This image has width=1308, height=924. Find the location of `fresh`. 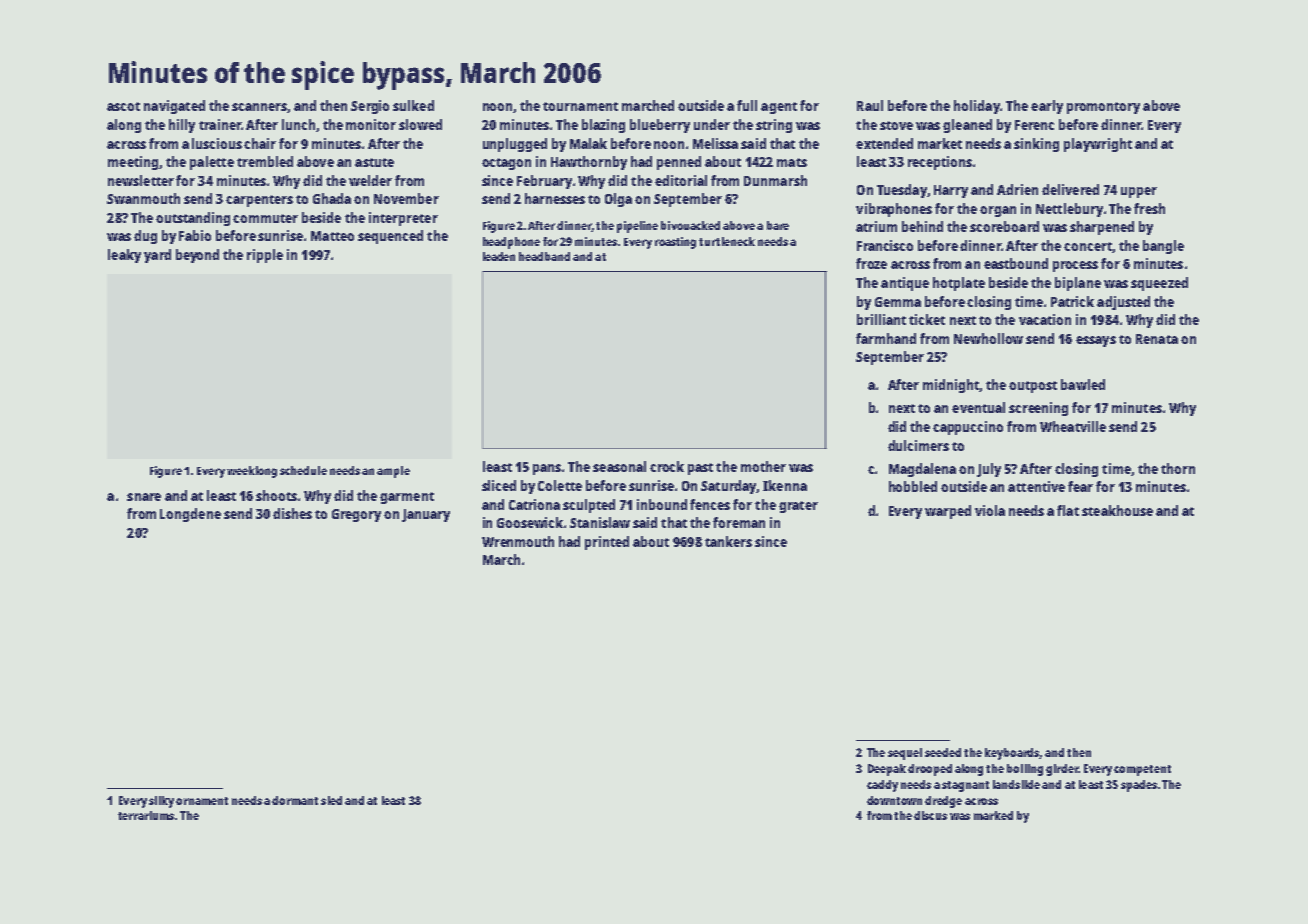

fresh is located at coordinates (1149, 208).
